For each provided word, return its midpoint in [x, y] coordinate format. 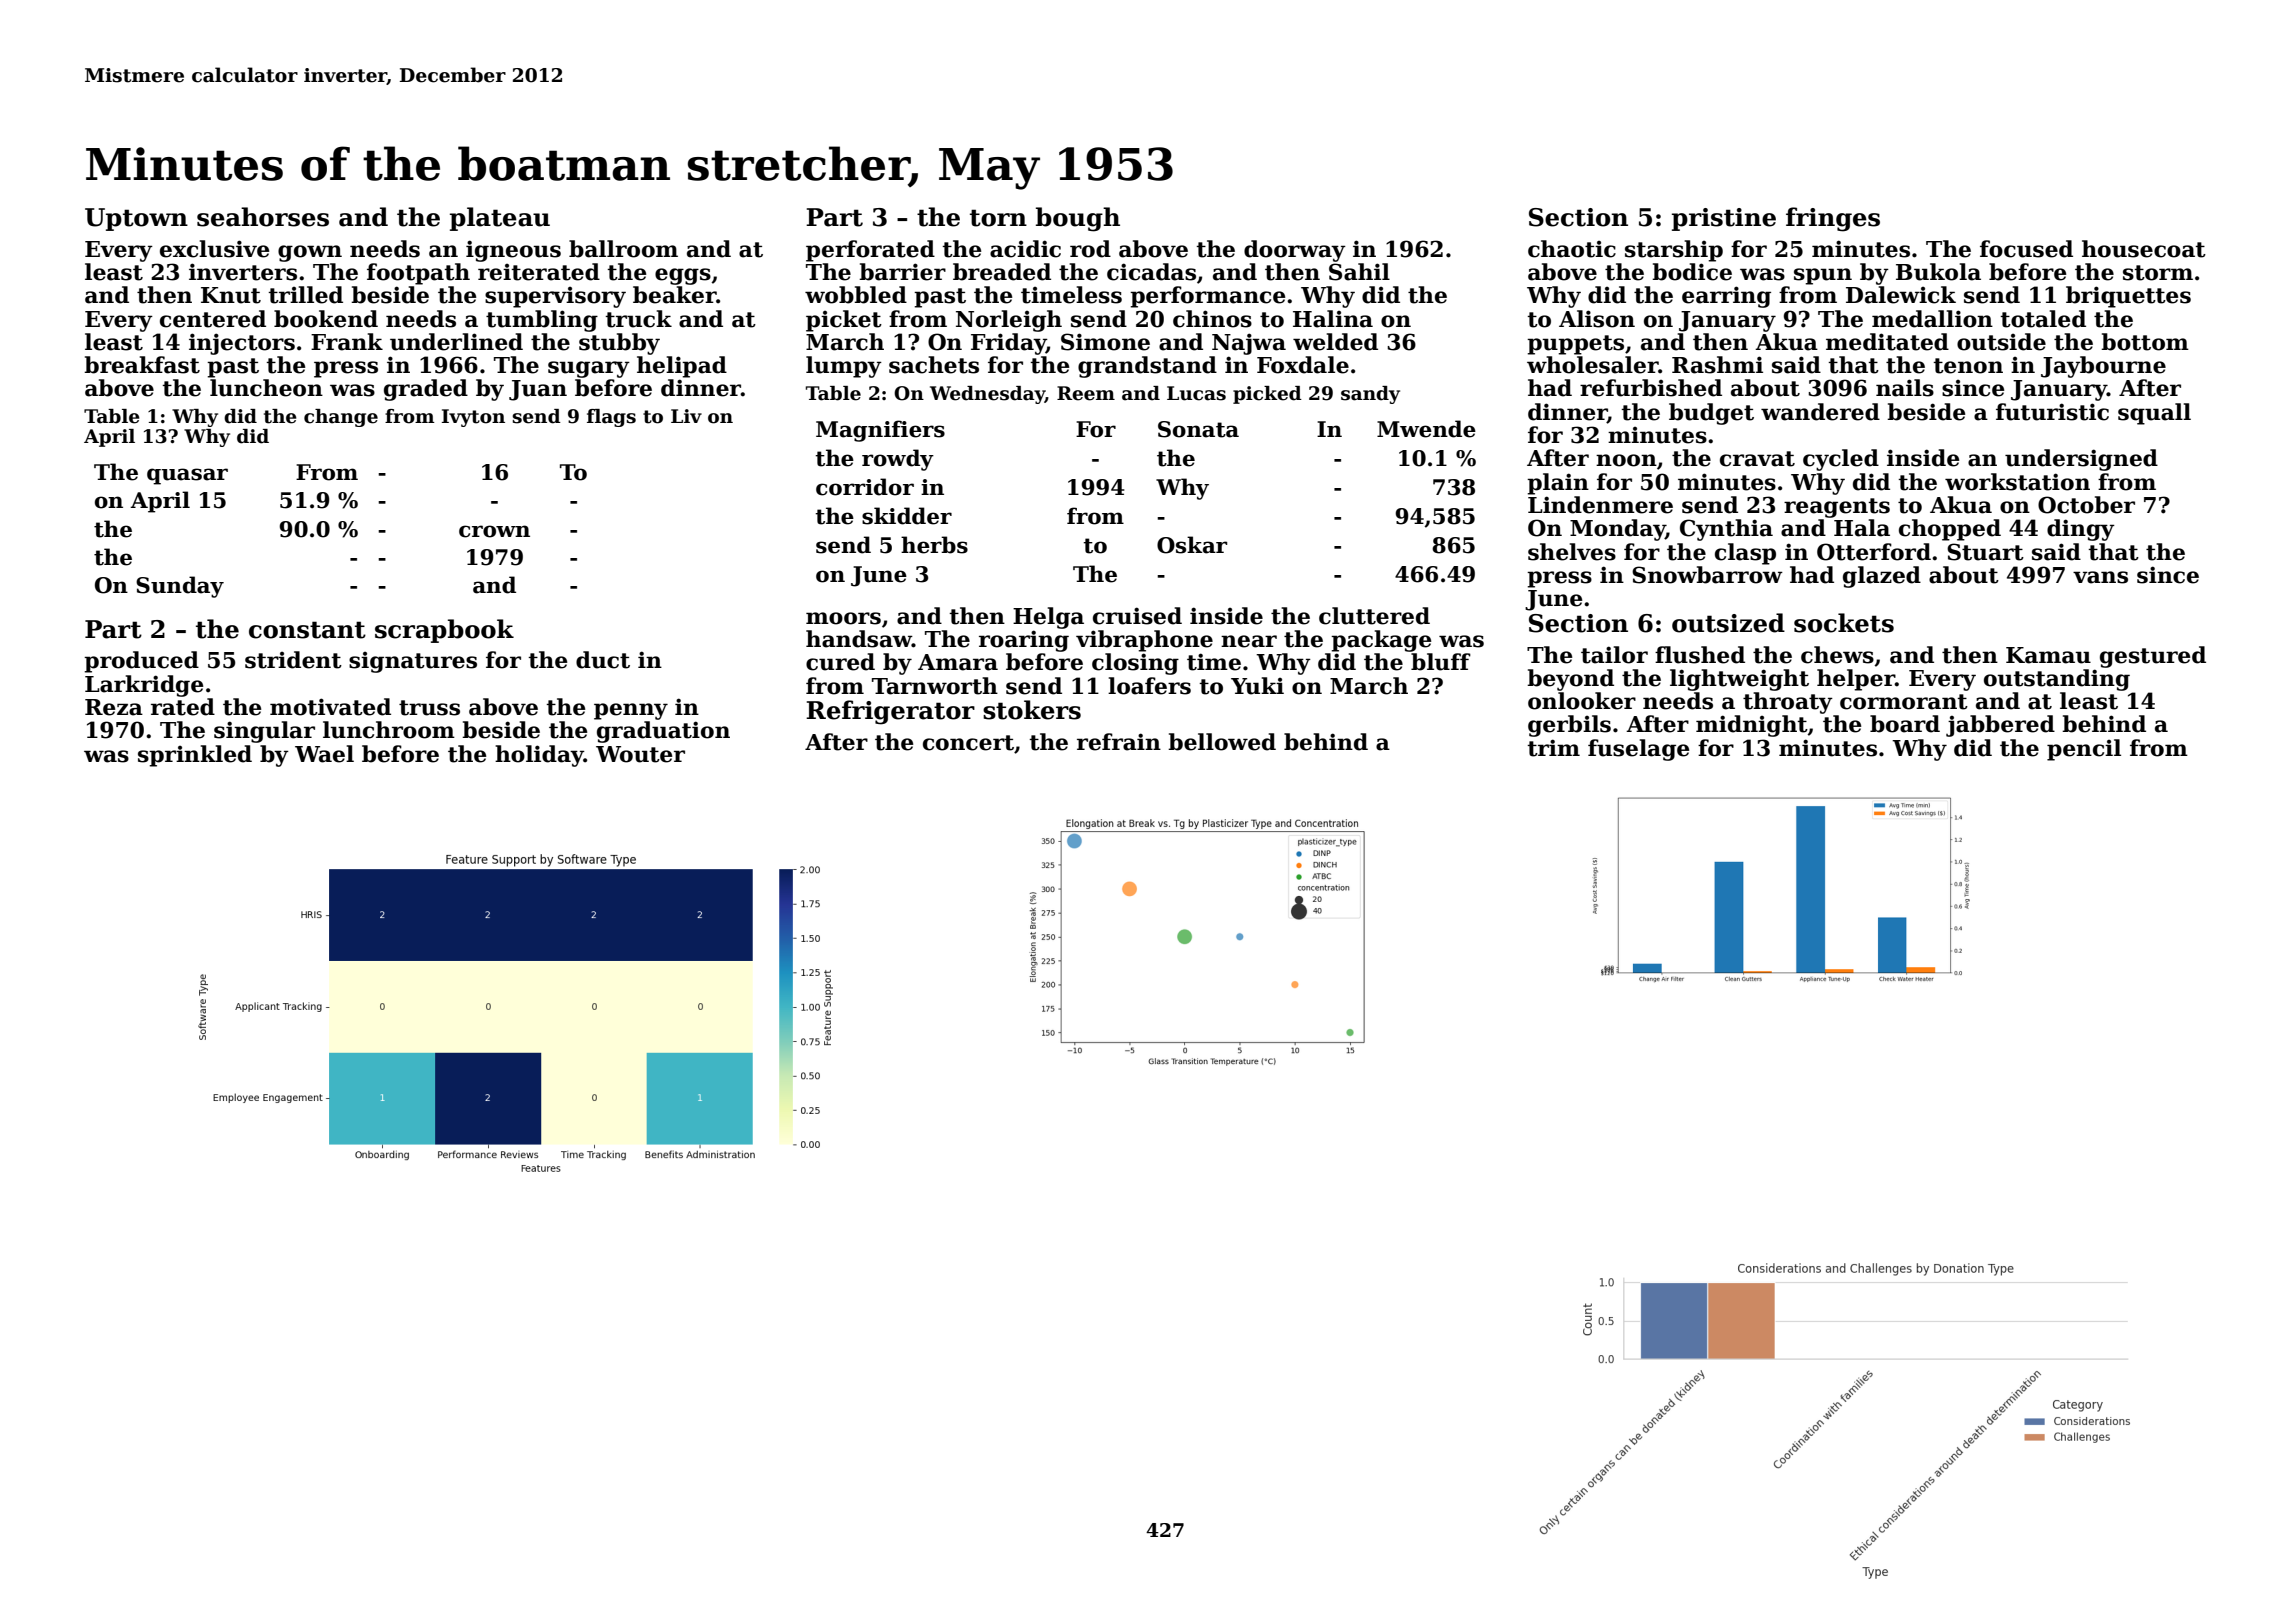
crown [494, 531]
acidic [1025, 249]
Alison [1597, 319]
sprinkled [195, 756]
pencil [2084, 750]
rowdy [898, 460]
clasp [1745, 554]
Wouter [640, 754]
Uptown [136, 219]
